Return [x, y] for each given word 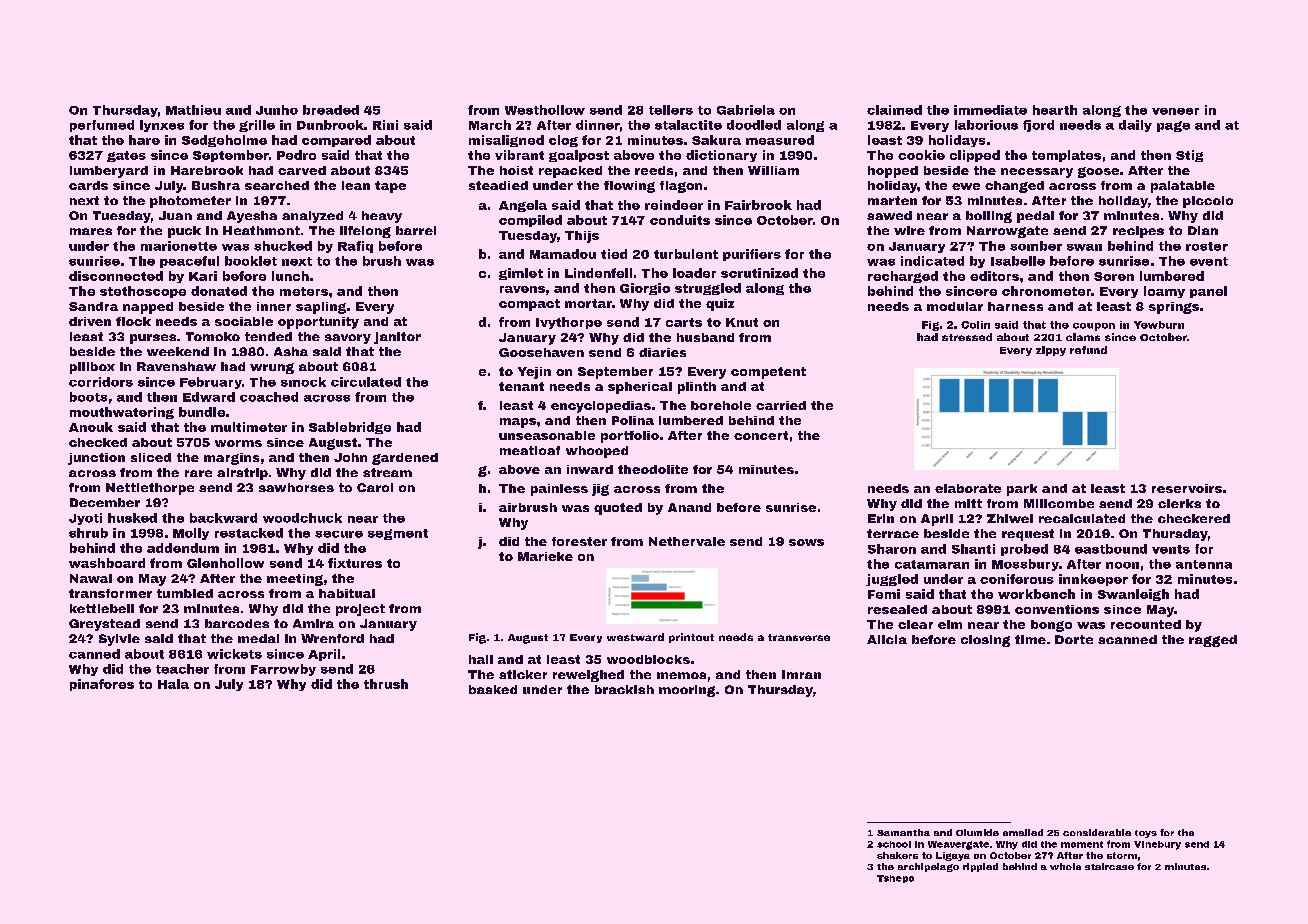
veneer [1175, 111]
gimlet [521, 274]
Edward [209, 397]
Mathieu [193, 110]
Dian [1203, 230]
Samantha [903, 832]
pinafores [102, 685]
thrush [386, 684]
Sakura [716, 140]
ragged [1213, 641]
